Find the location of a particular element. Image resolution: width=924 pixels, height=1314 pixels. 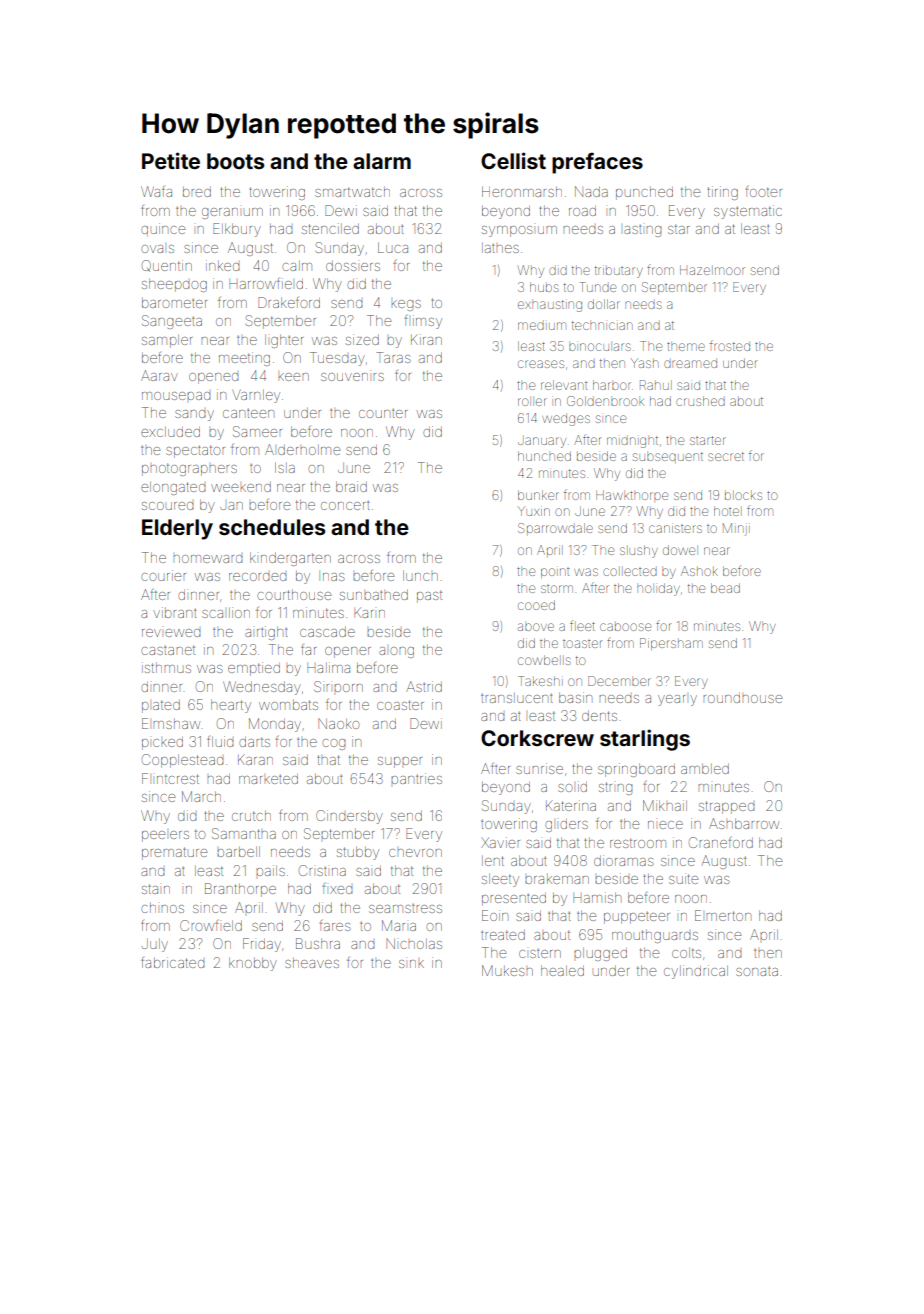

boots is located at coordinates (235, 161).
